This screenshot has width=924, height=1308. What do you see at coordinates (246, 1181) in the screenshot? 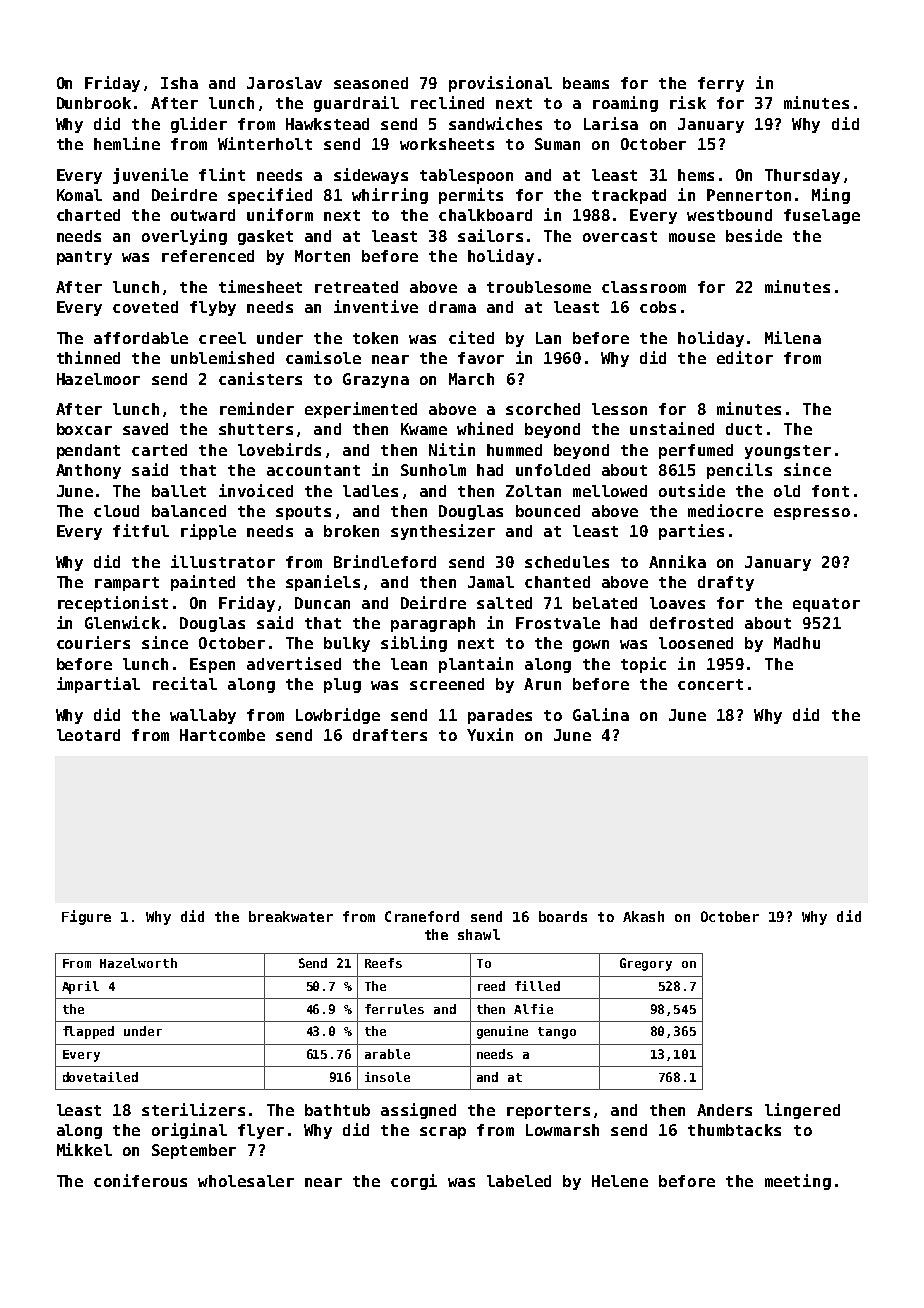
I see `wholesaler` at bounding box center [246, 1181].
